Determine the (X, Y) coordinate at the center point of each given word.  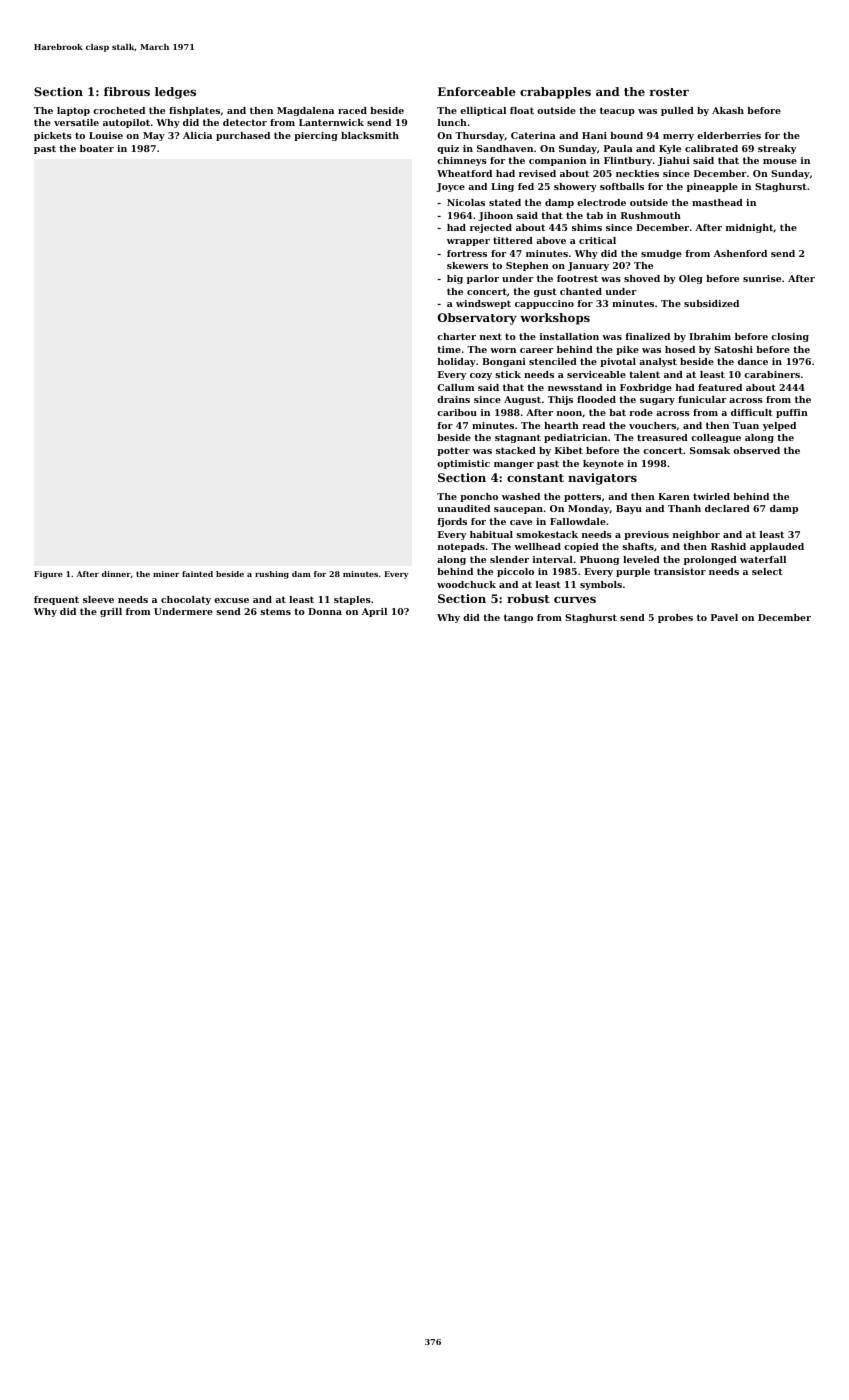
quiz (448, 149)
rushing (272, 575)
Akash (728, 110)
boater (97, 148)
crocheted (119, 110)
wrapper (468, 242)
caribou (457, 412)
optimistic (463, 464)
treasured (662, 437)
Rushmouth (651, 215)
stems (275, 611)
